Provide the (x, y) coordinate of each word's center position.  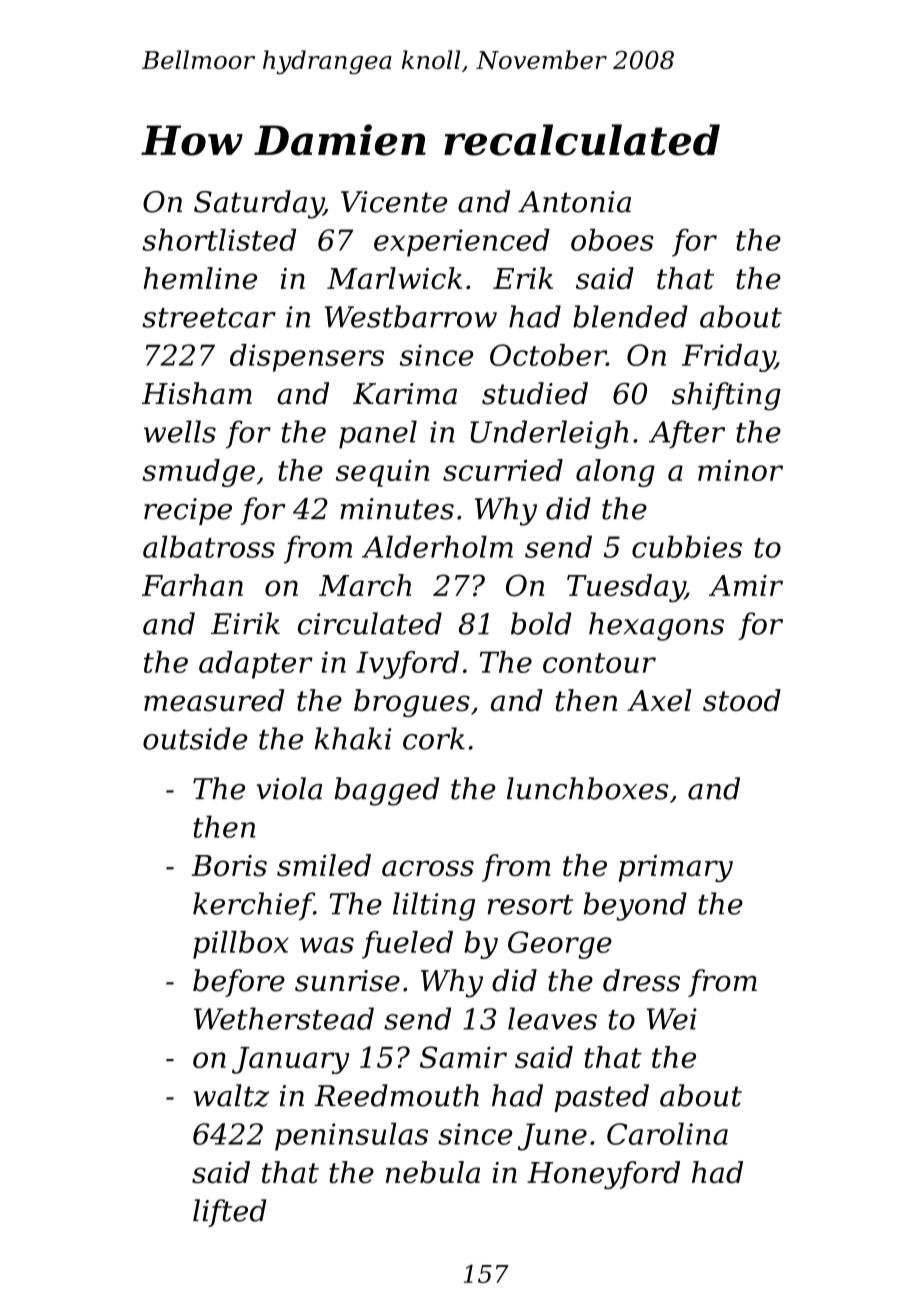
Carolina (667, 1133)
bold (541, 623)
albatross (209, 546)
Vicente (394, 202)
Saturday (259, 204)
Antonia (574, 202)
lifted (229, 1213)
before (239, 983)
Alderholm (437, 546)
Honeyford (603, 1175)
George (560, 945)
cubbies (687, 546)
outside (195, 738)
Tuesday (626, 588)
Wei (671, 1019)
